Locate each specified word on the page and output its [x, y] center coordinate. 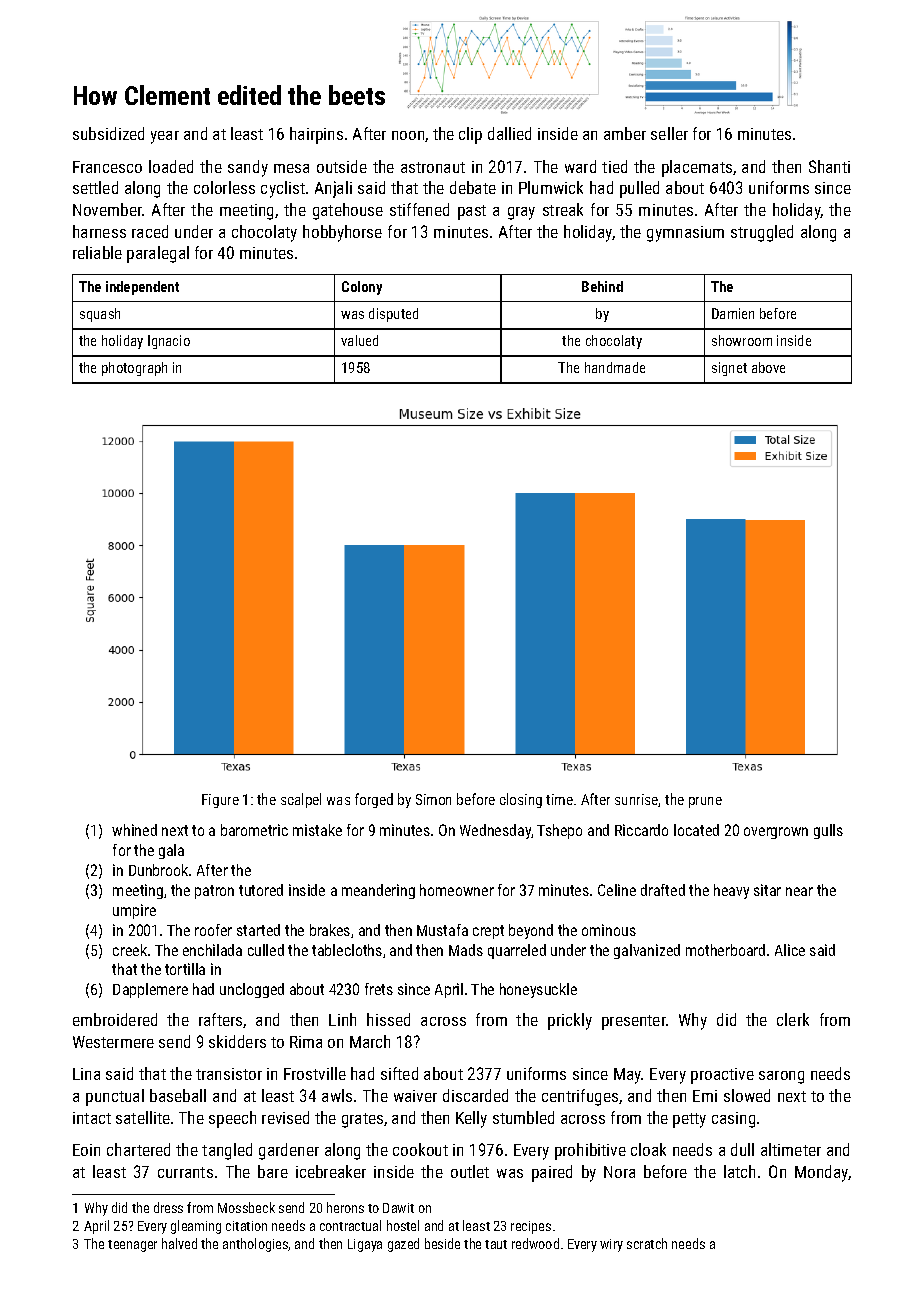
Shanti [829, 166]
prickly [570, 1021]
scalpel [301, 800]
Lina [86, 1074]
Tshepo [559, 831]
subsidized [108, 133]
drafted [663, 890]
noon [408, 135]
